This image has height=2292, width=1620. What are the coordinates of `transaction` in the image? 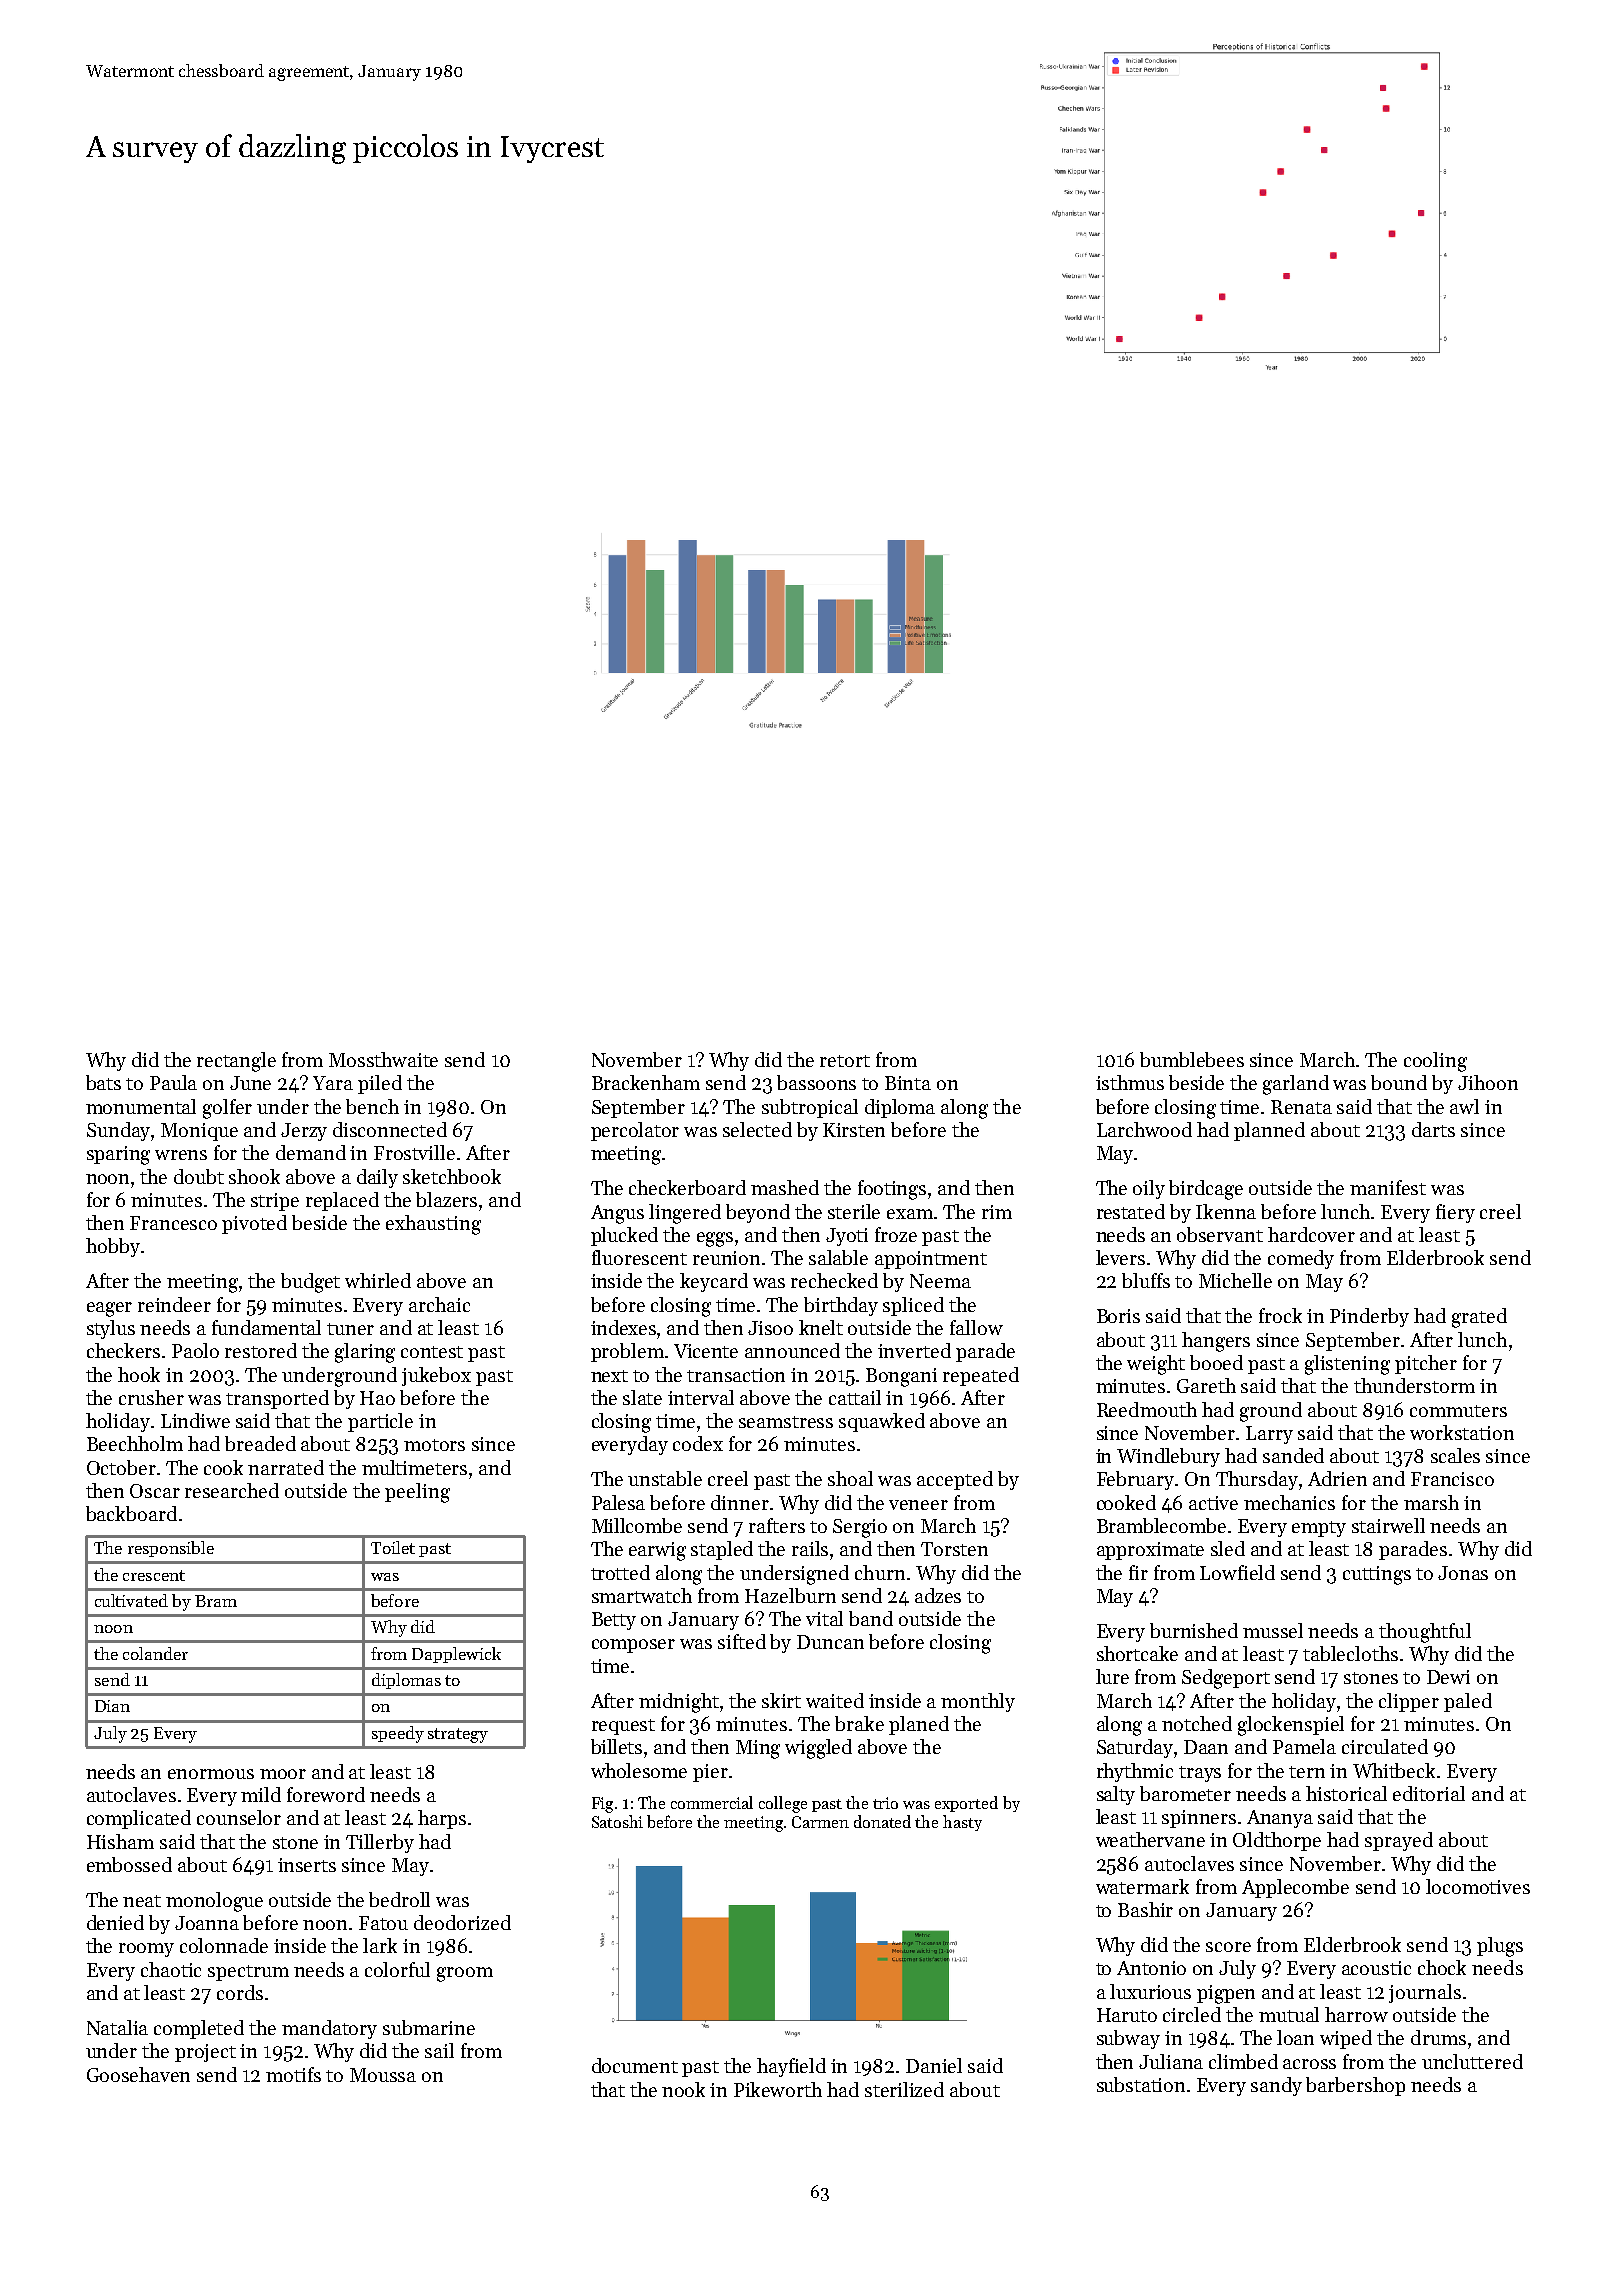 It's located at (736, 1375).
